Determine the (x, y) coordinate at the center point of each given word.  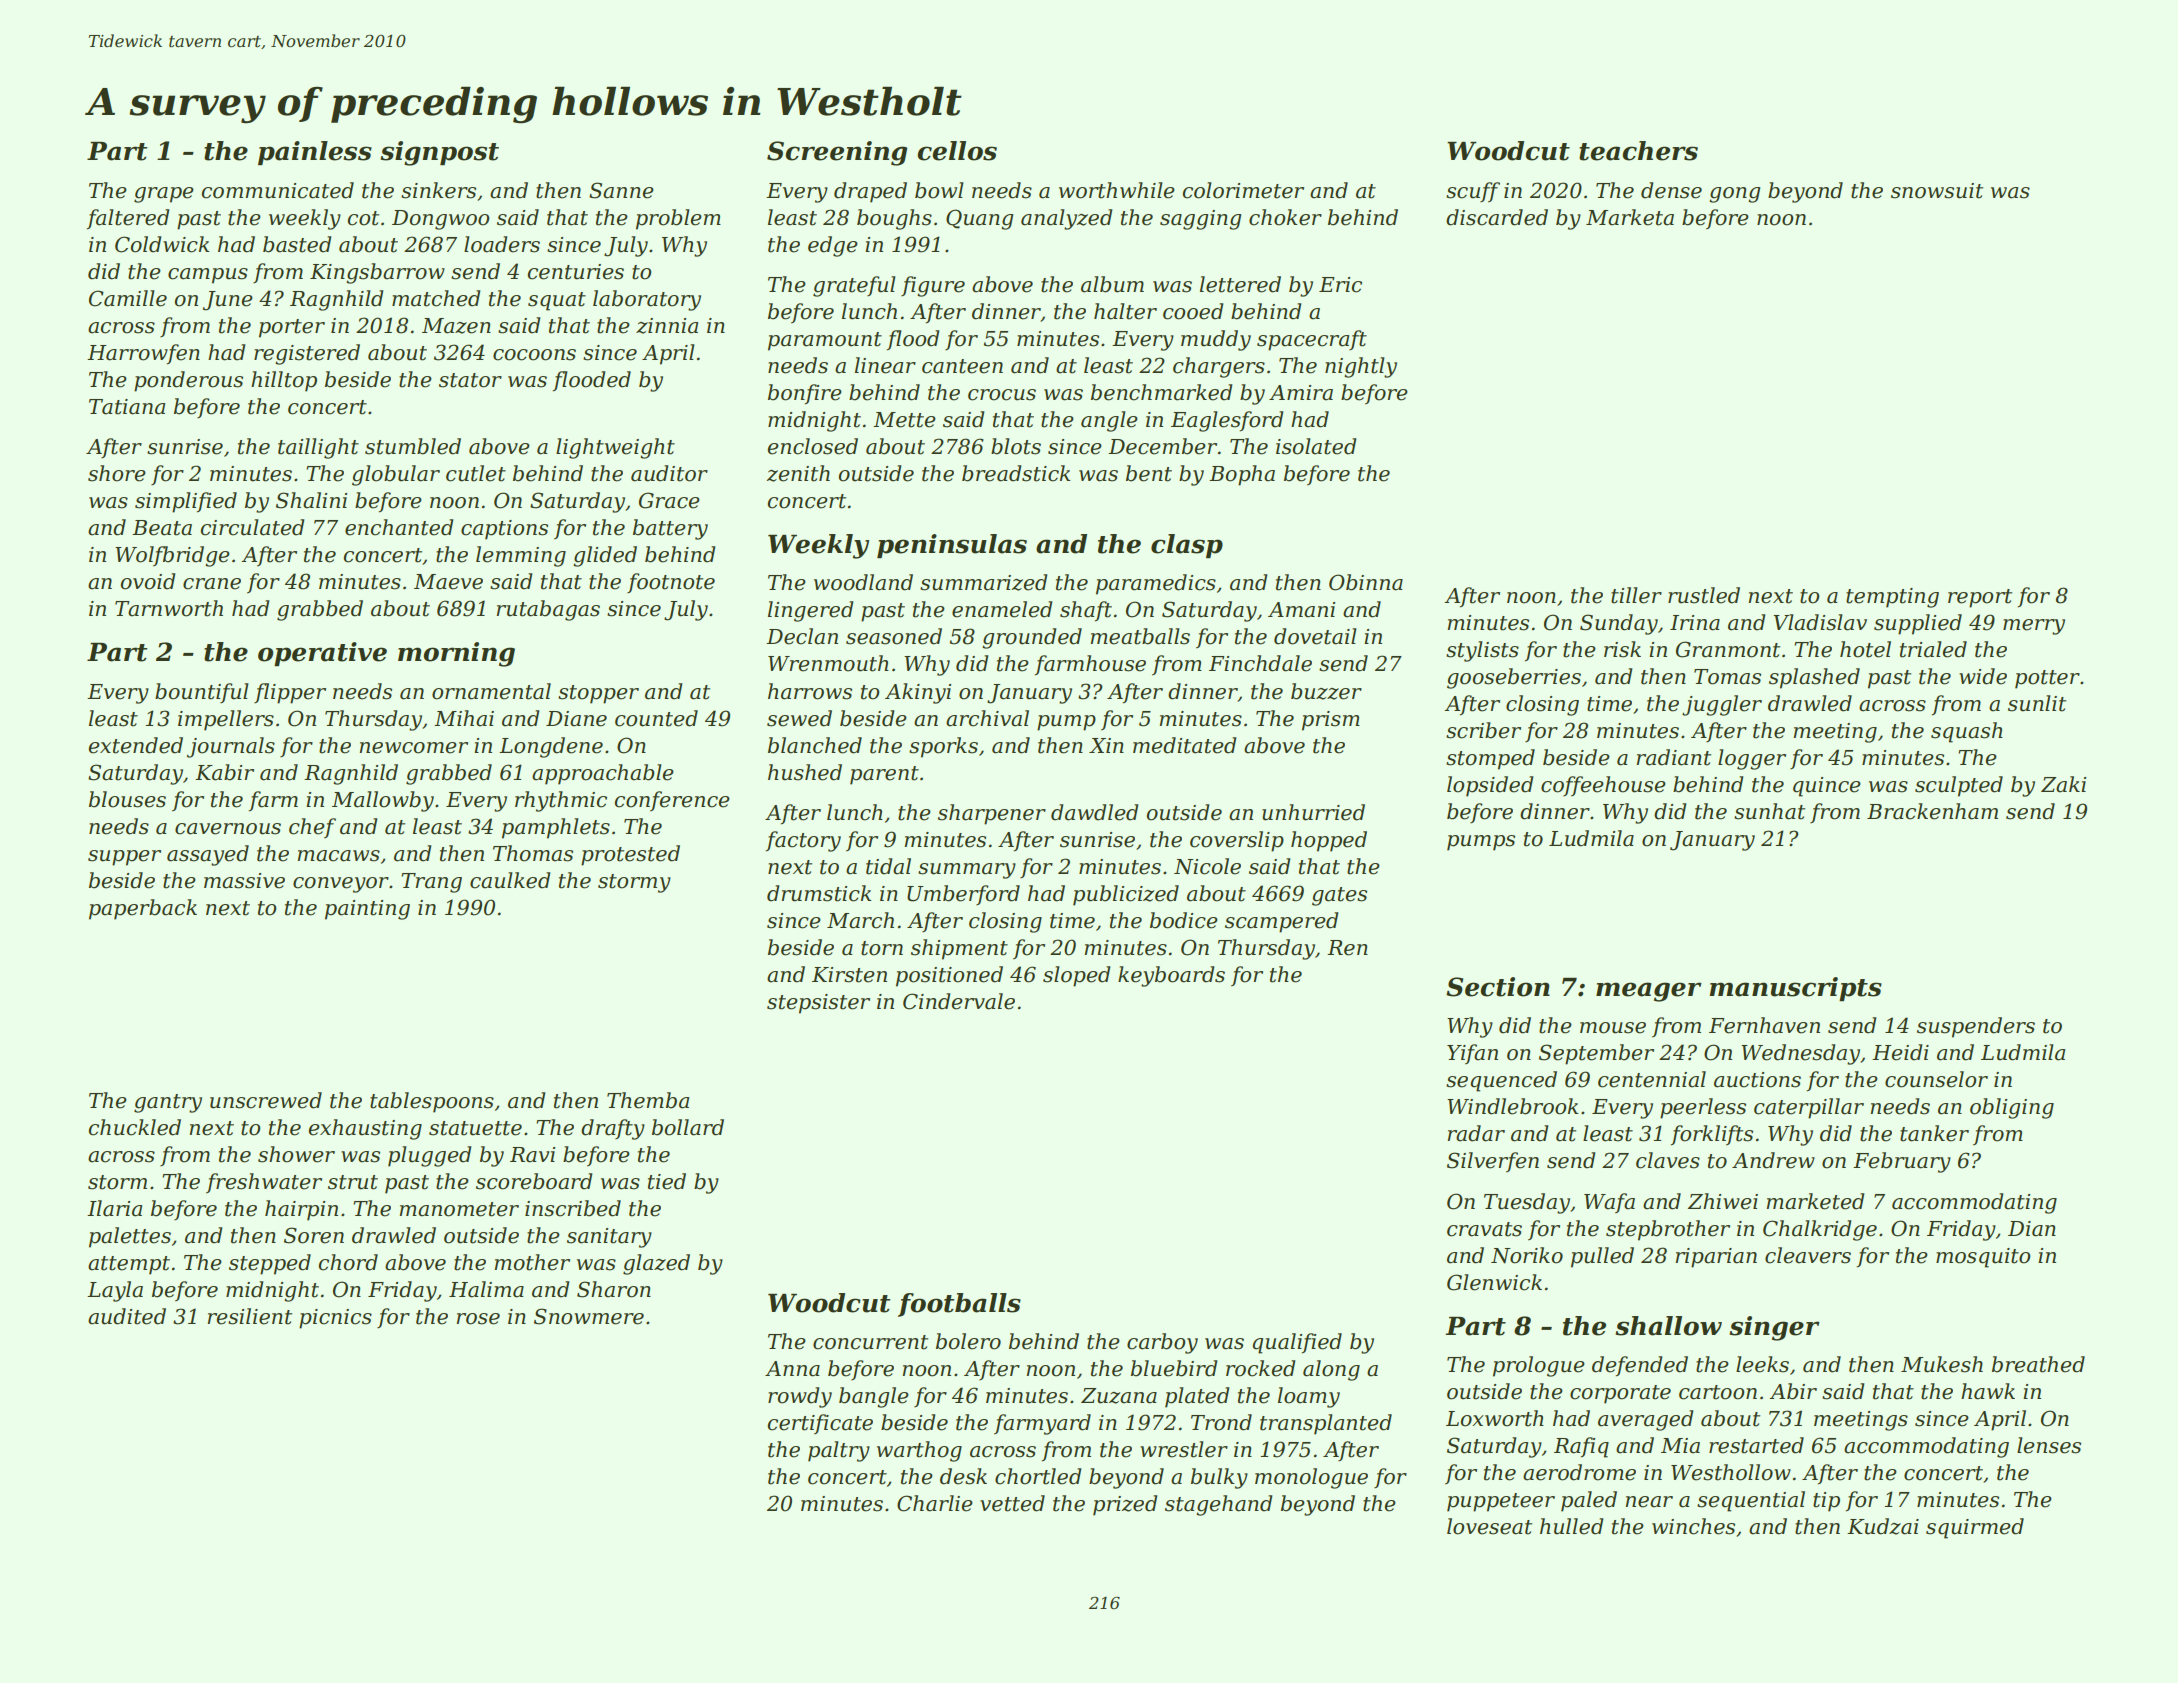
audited (127, 1316)
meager (1649, 992)
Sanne (621, 190)
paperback (143, 909)
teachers (1638, 151)
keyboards (1171, 976)
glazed (656, 1264)
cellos (957, 151)
